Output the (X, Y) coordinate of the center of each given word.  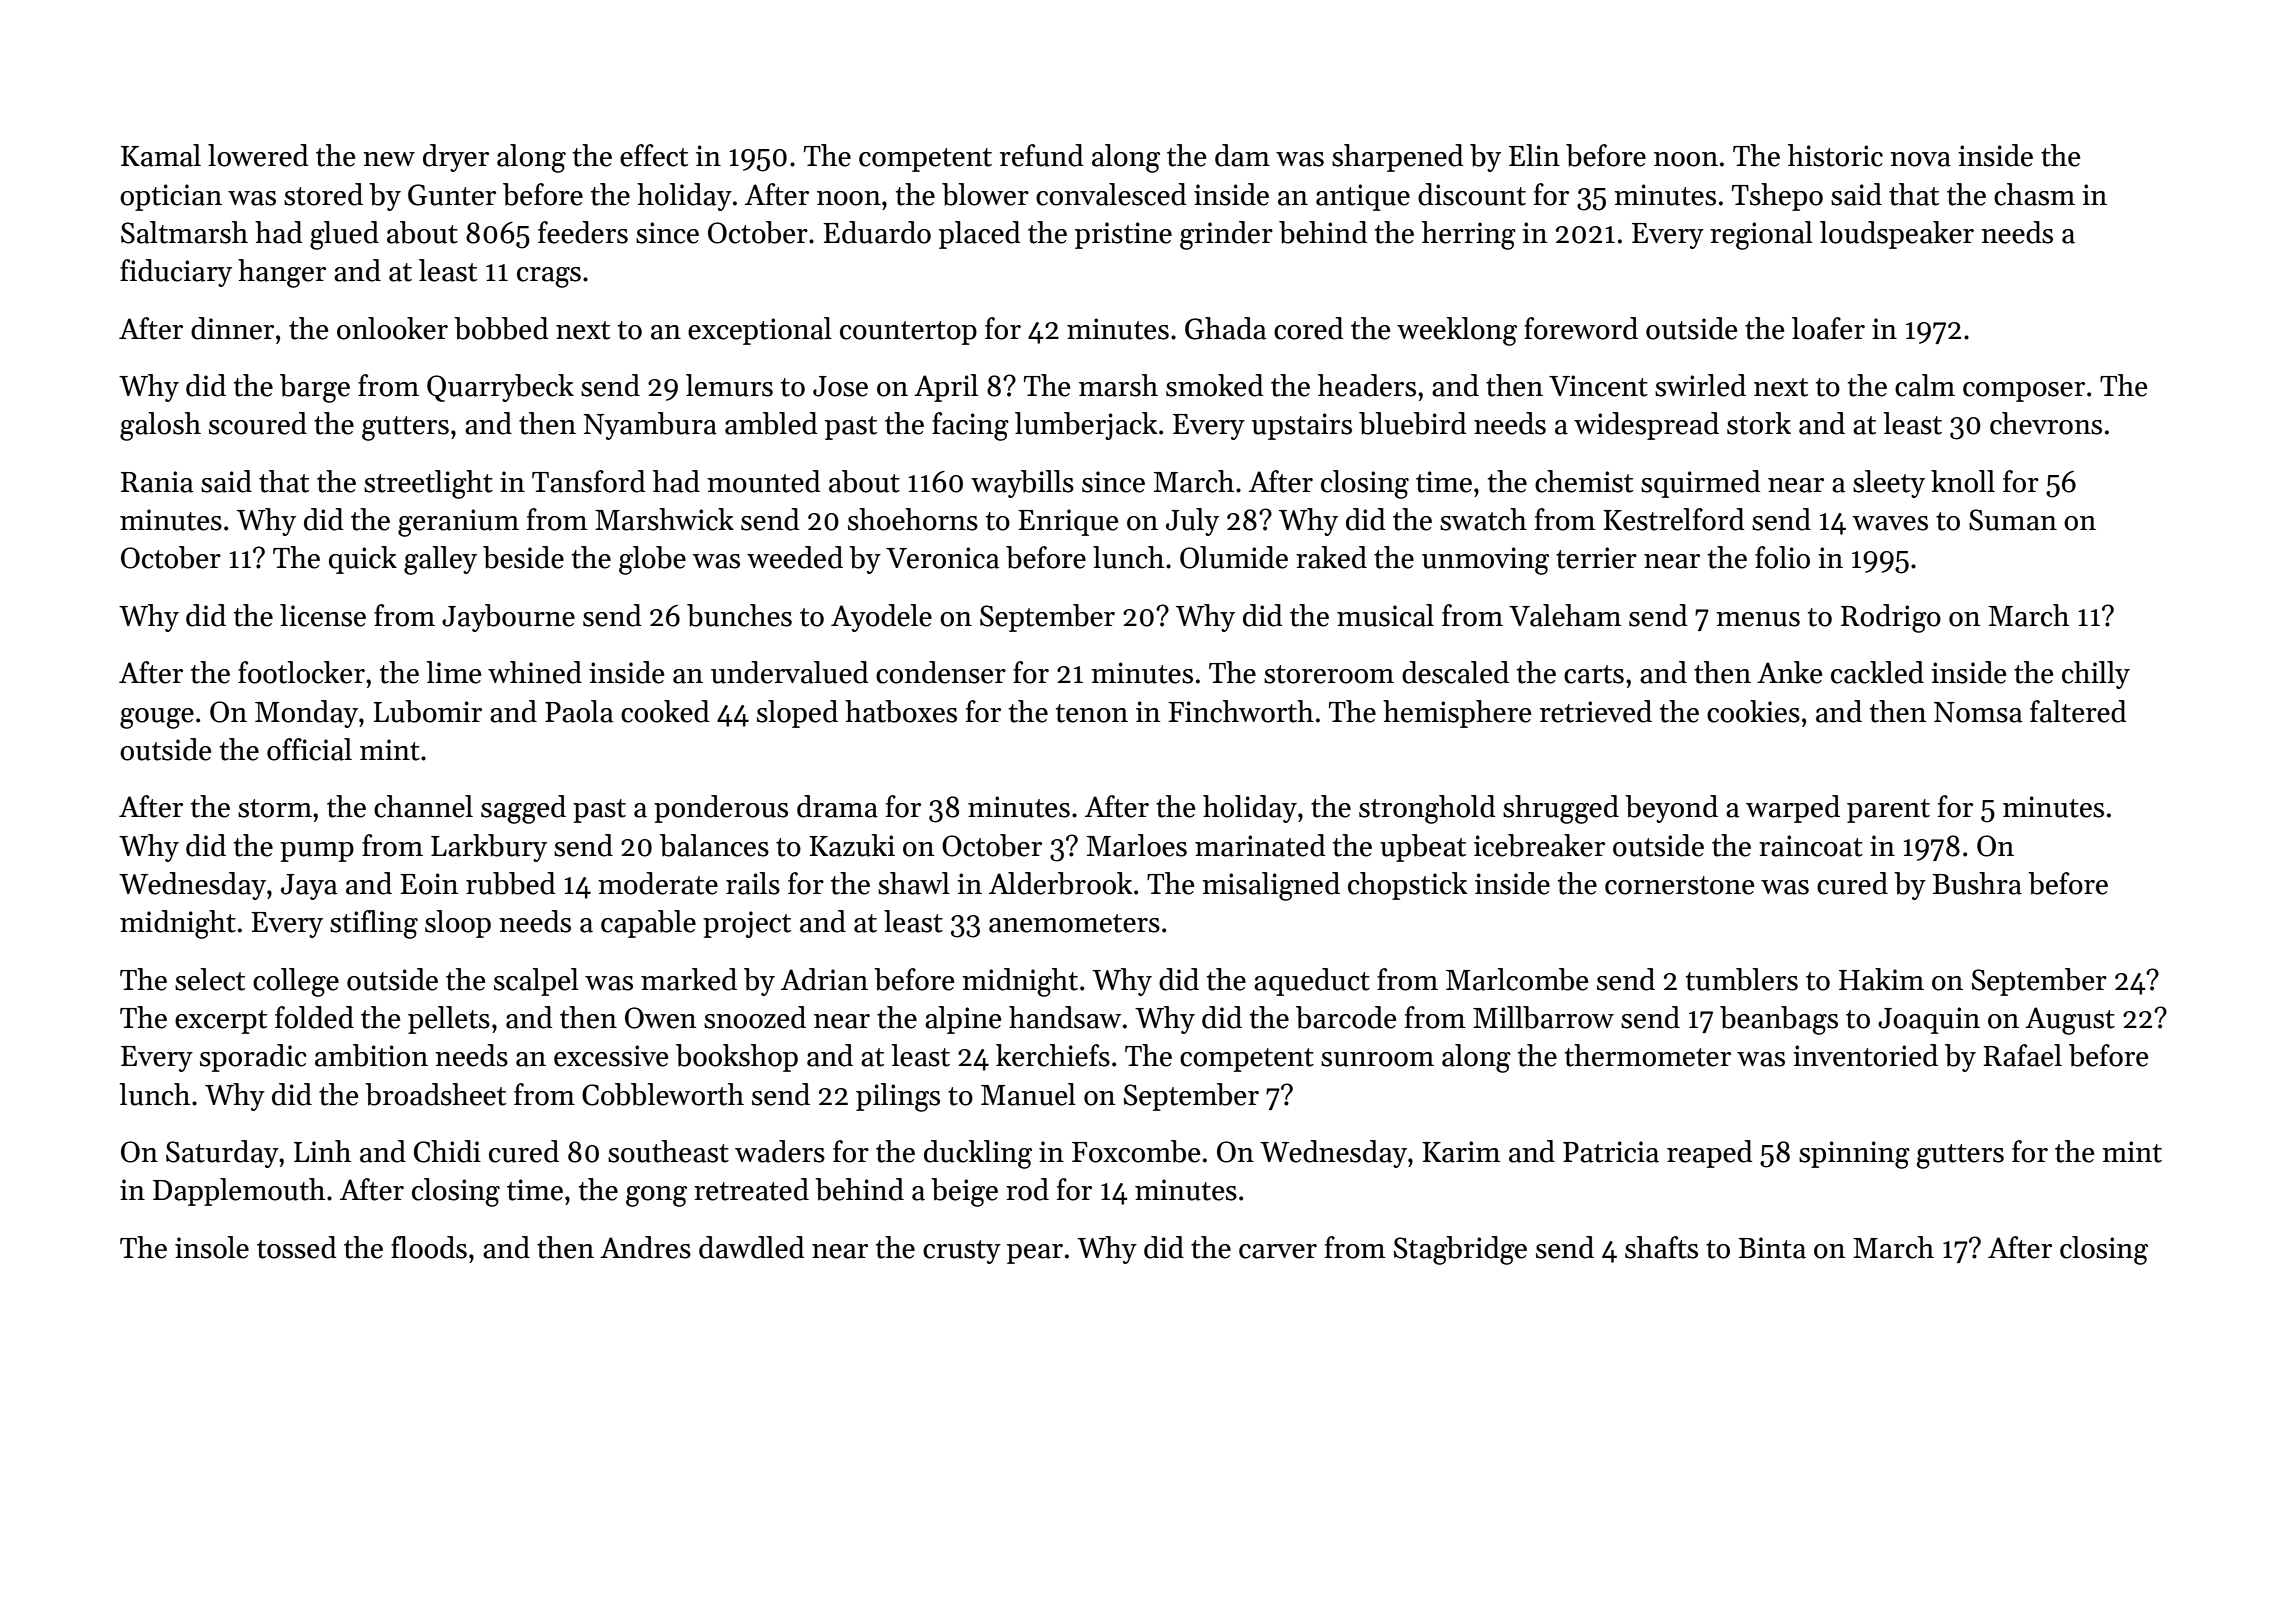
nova (1920, 159)
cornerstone (1679, 885)
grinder (1226, 235)
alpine (963, 1020)
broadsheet (435, 1094)
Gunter (452, 195)
